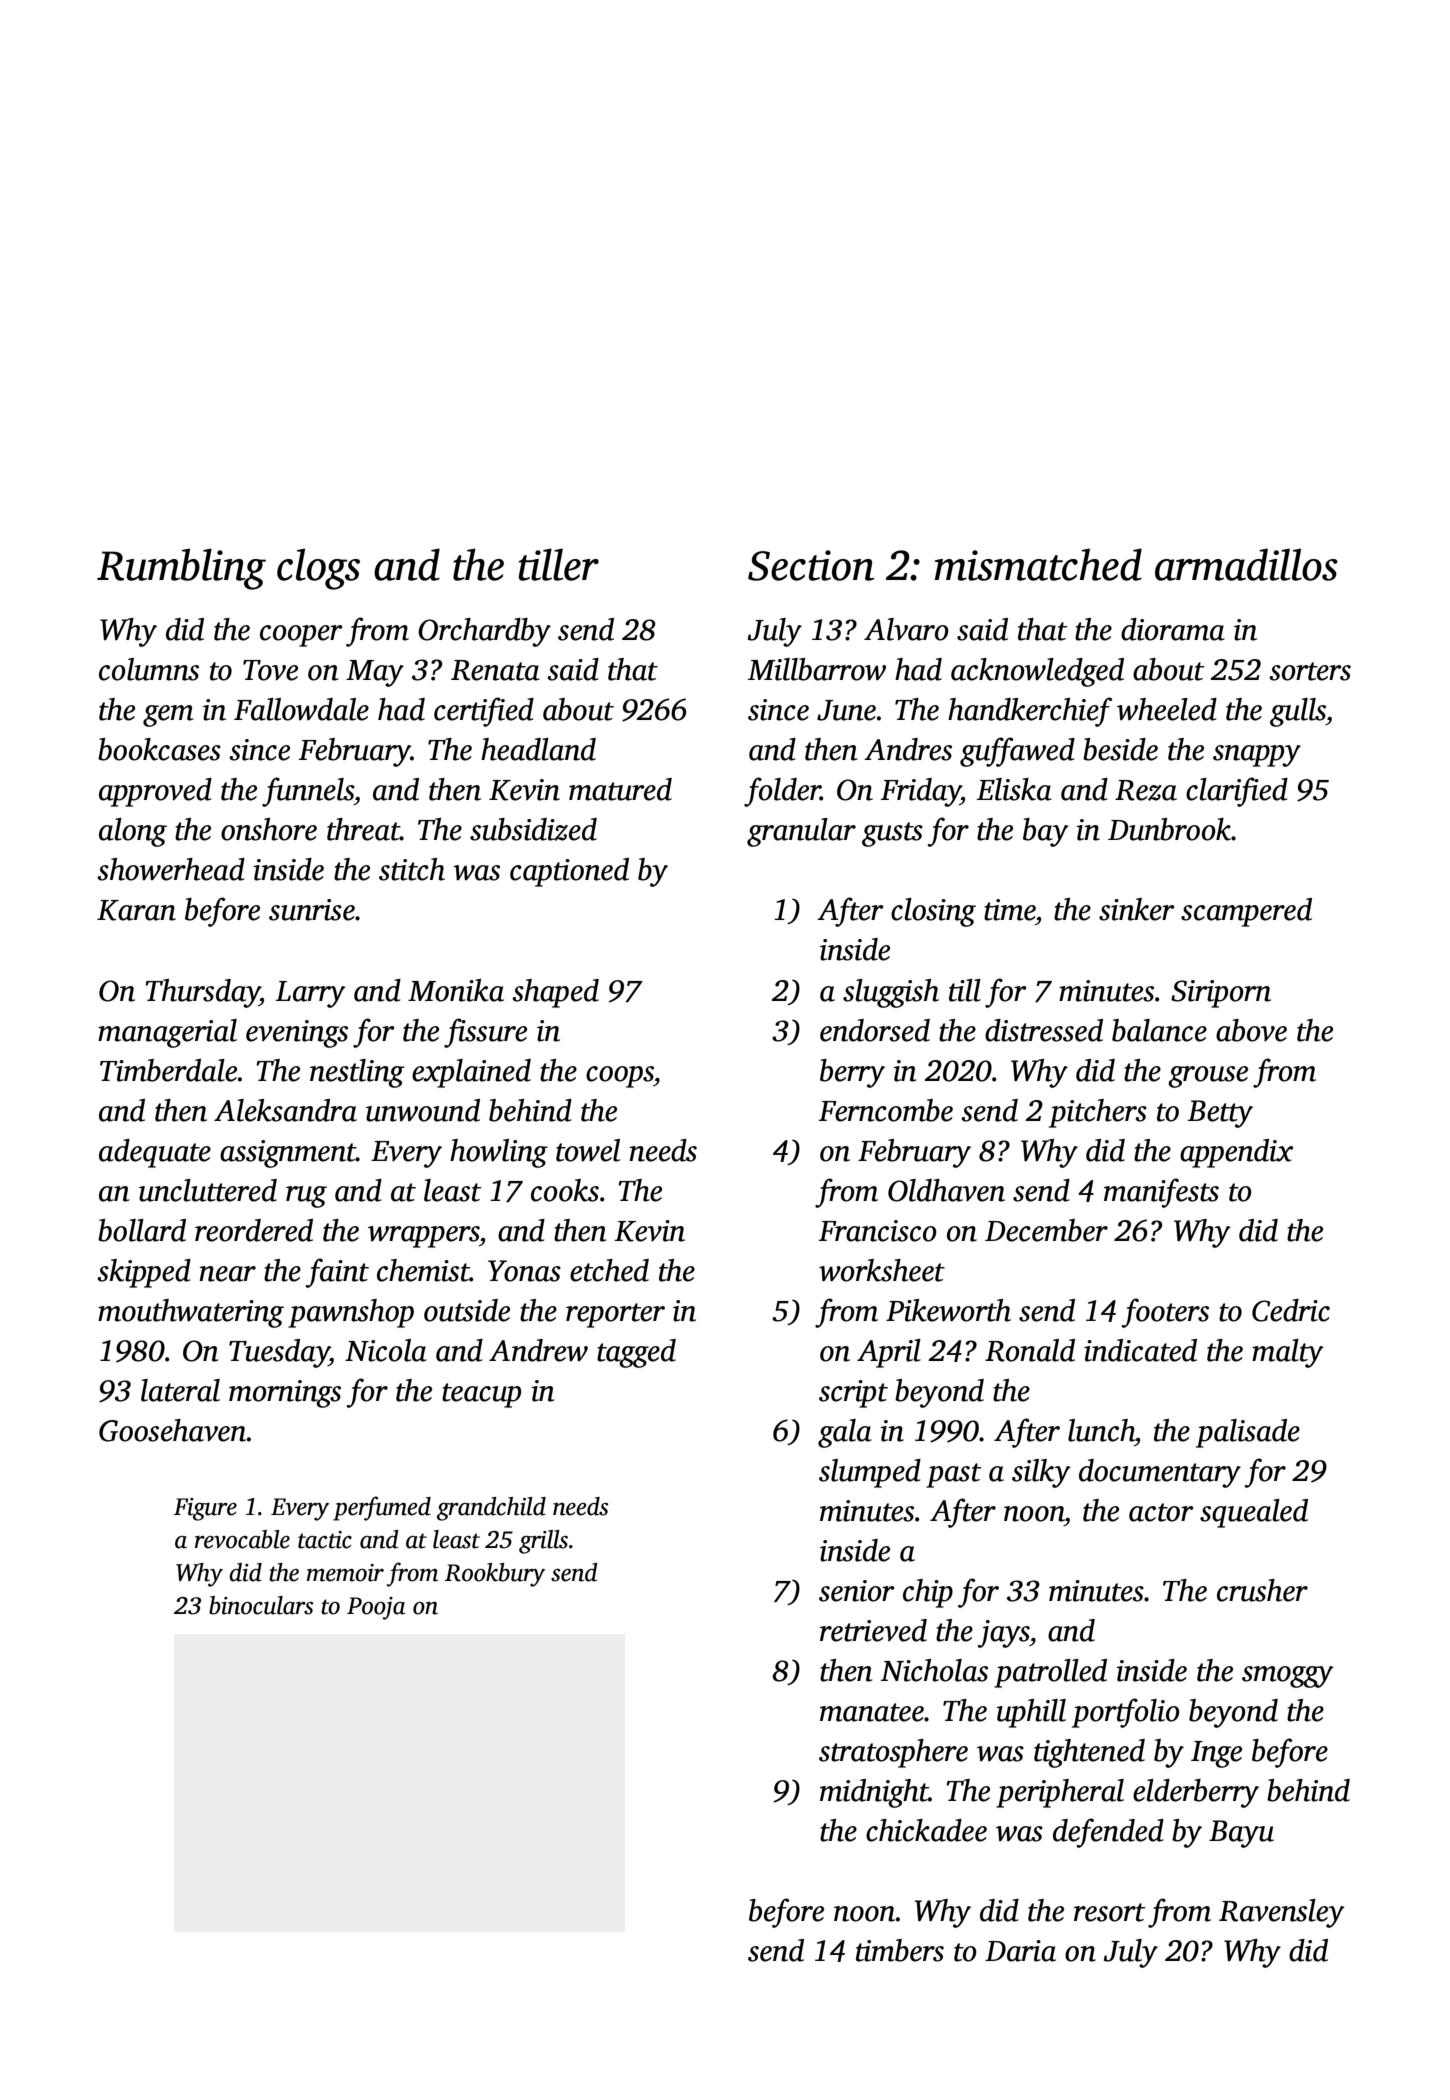  What do you see at coordinates (1282, 1913) in the page?
I see `Ravensley` at bounding box center [1282, 1913].
